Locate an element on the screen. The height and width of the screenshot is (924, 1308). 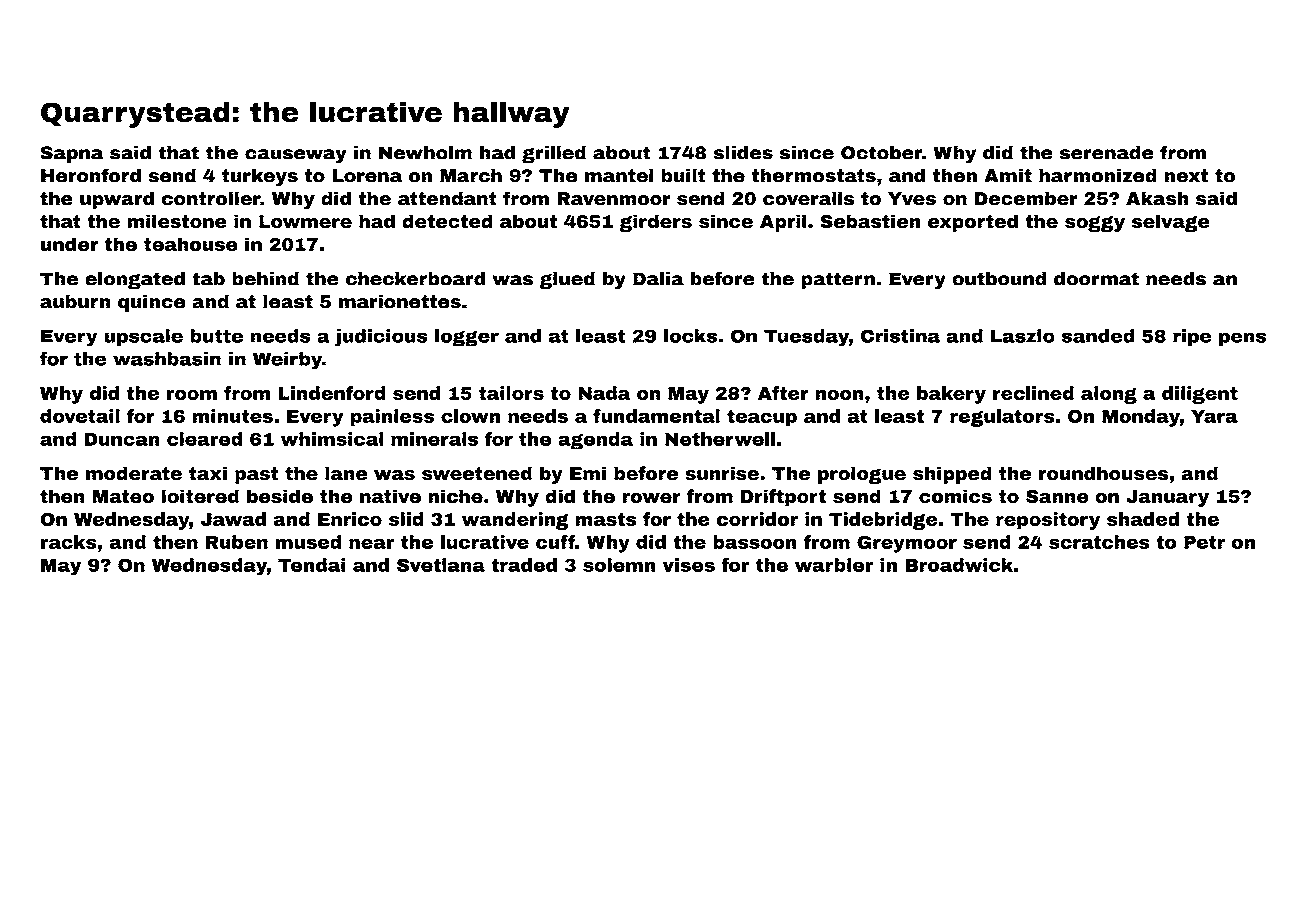
Broadwick is located at coordinates (959, 565).
